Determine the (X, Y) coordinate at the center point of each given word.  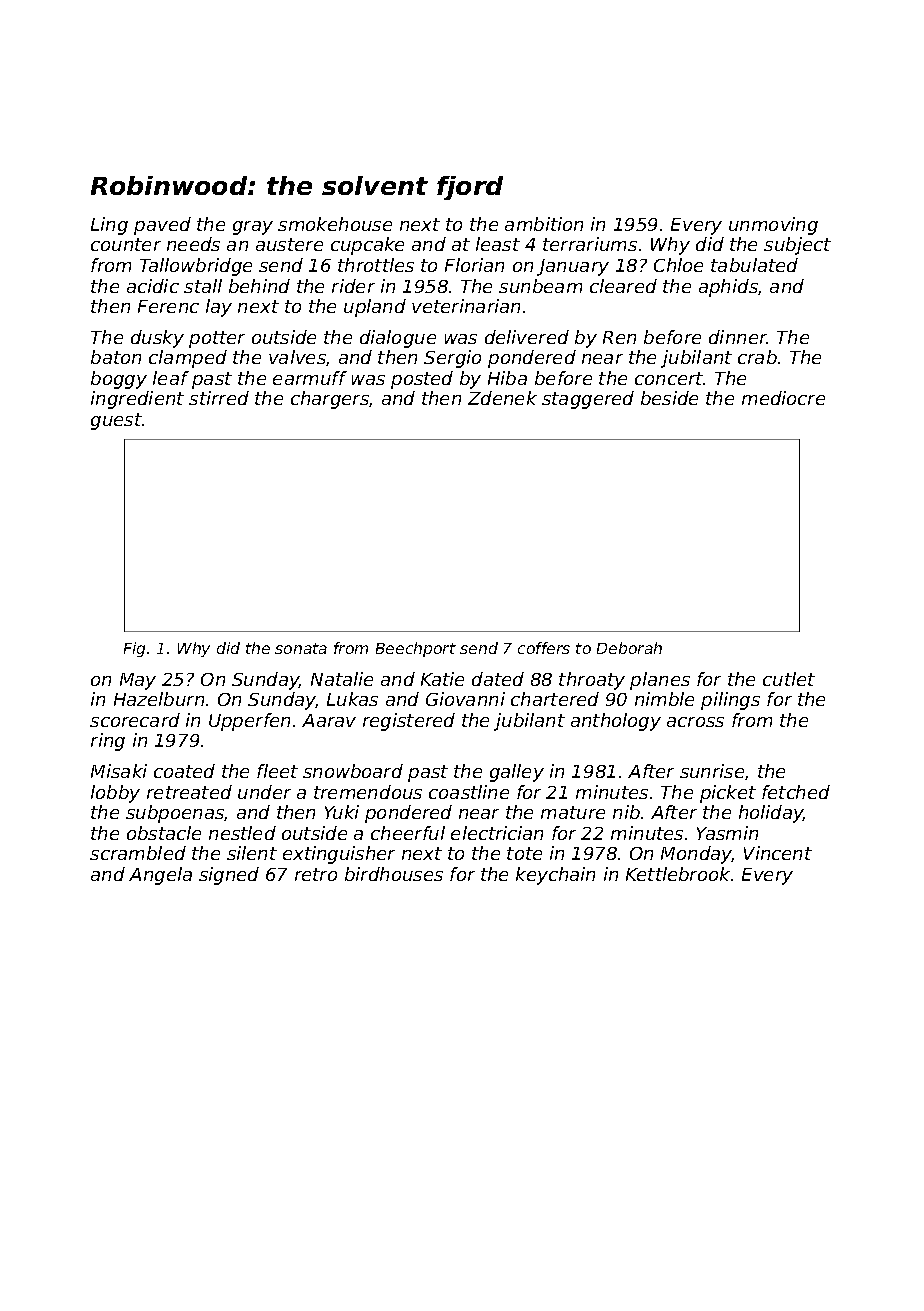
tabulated (754, 265)
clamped (188, 359)
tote (524, 853)
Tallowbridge (196, 267)
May (138, 681)
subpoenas (175, 814)
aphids (728, 288)
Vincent (778, 853)
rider (353, 286)
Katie (442, 679)
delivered (527, 337)
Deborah (629, 648)
